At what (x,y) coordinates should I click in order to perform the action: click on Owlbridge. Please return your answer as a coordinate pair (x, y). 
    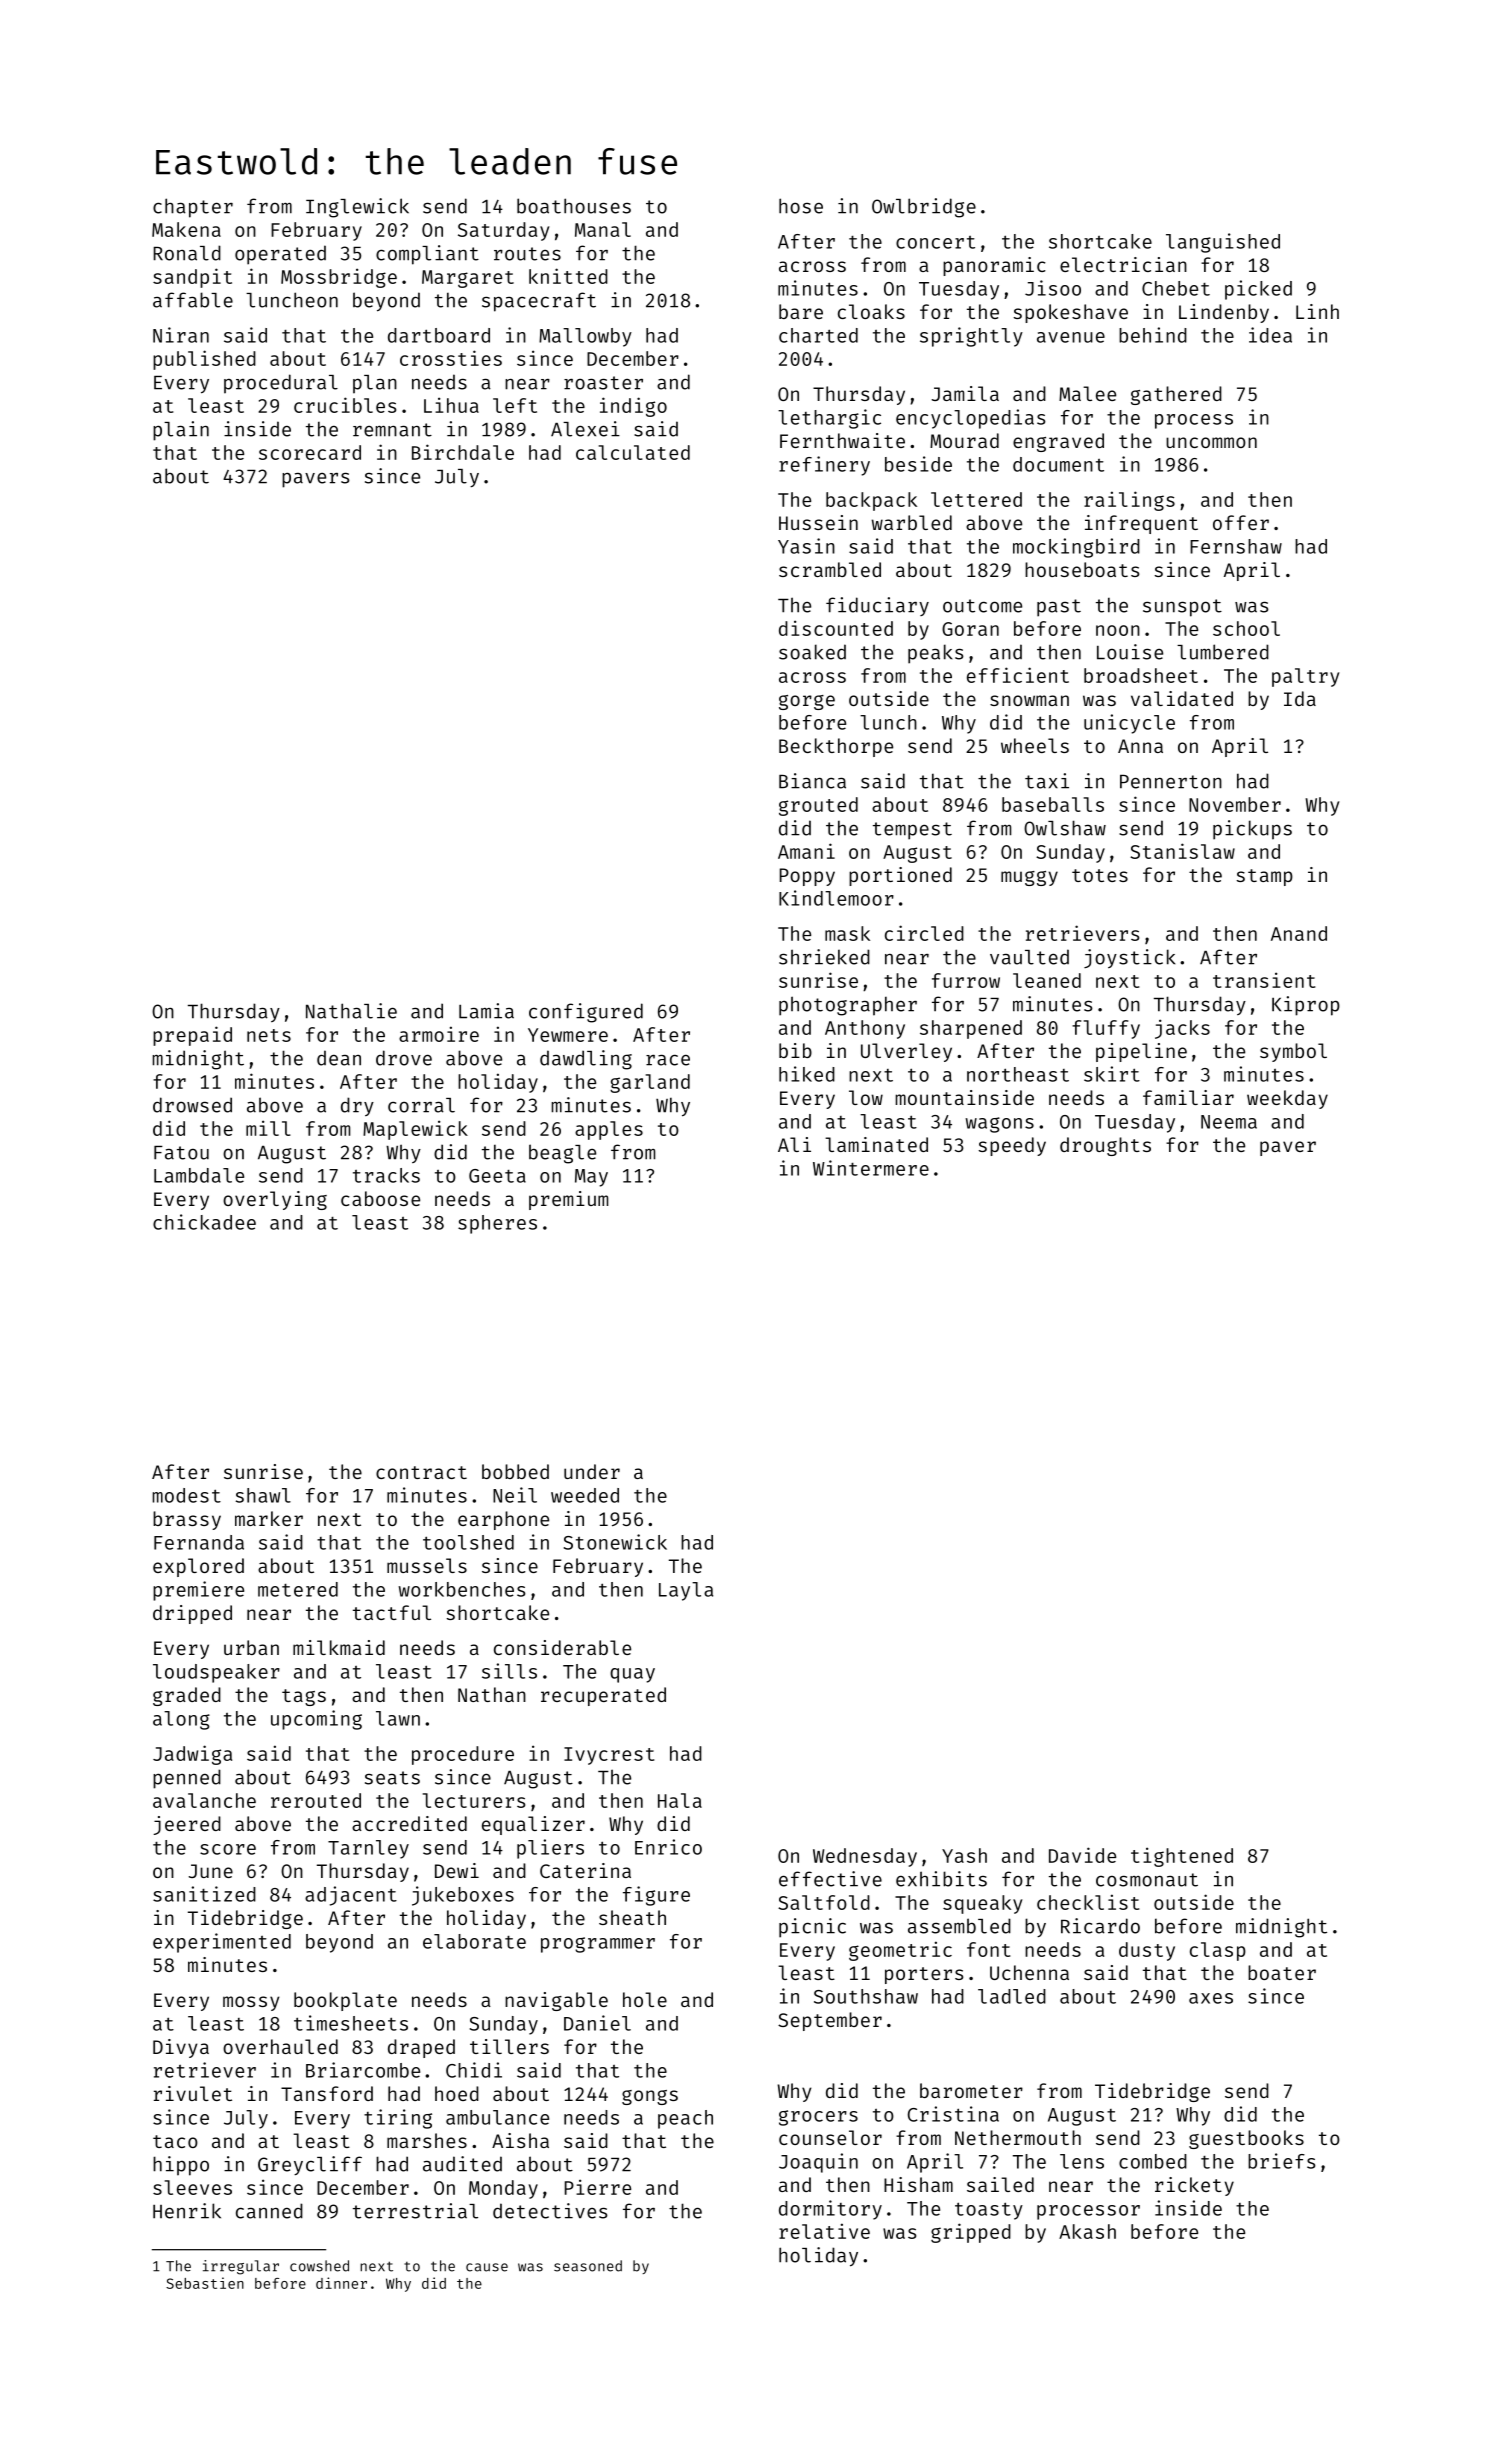
    Looking at the image, I should click on (924, 208).
